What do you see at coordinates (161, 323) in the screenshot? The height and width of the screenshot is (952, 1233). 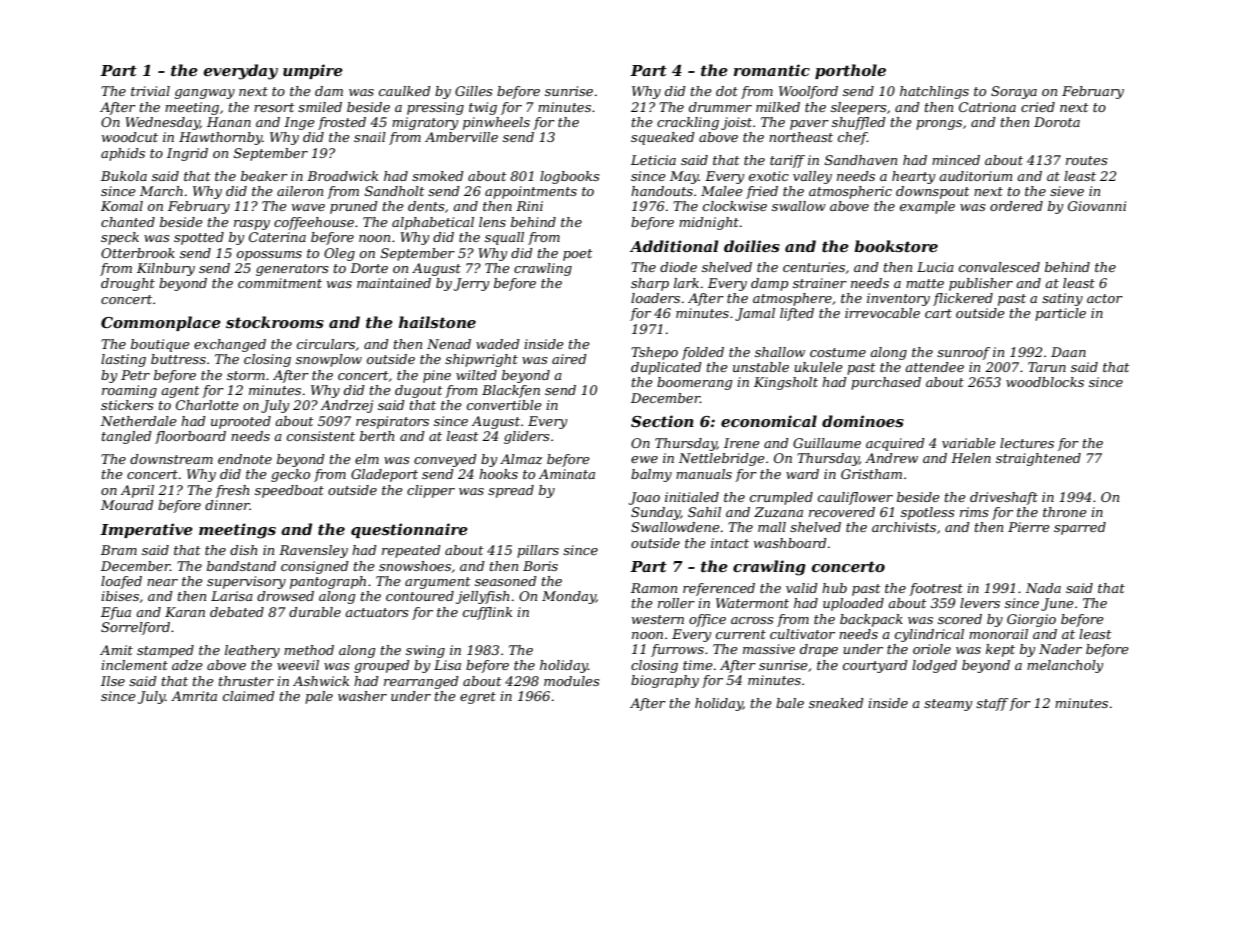 I see `Commonplace` at bounding box center [161, 323].
